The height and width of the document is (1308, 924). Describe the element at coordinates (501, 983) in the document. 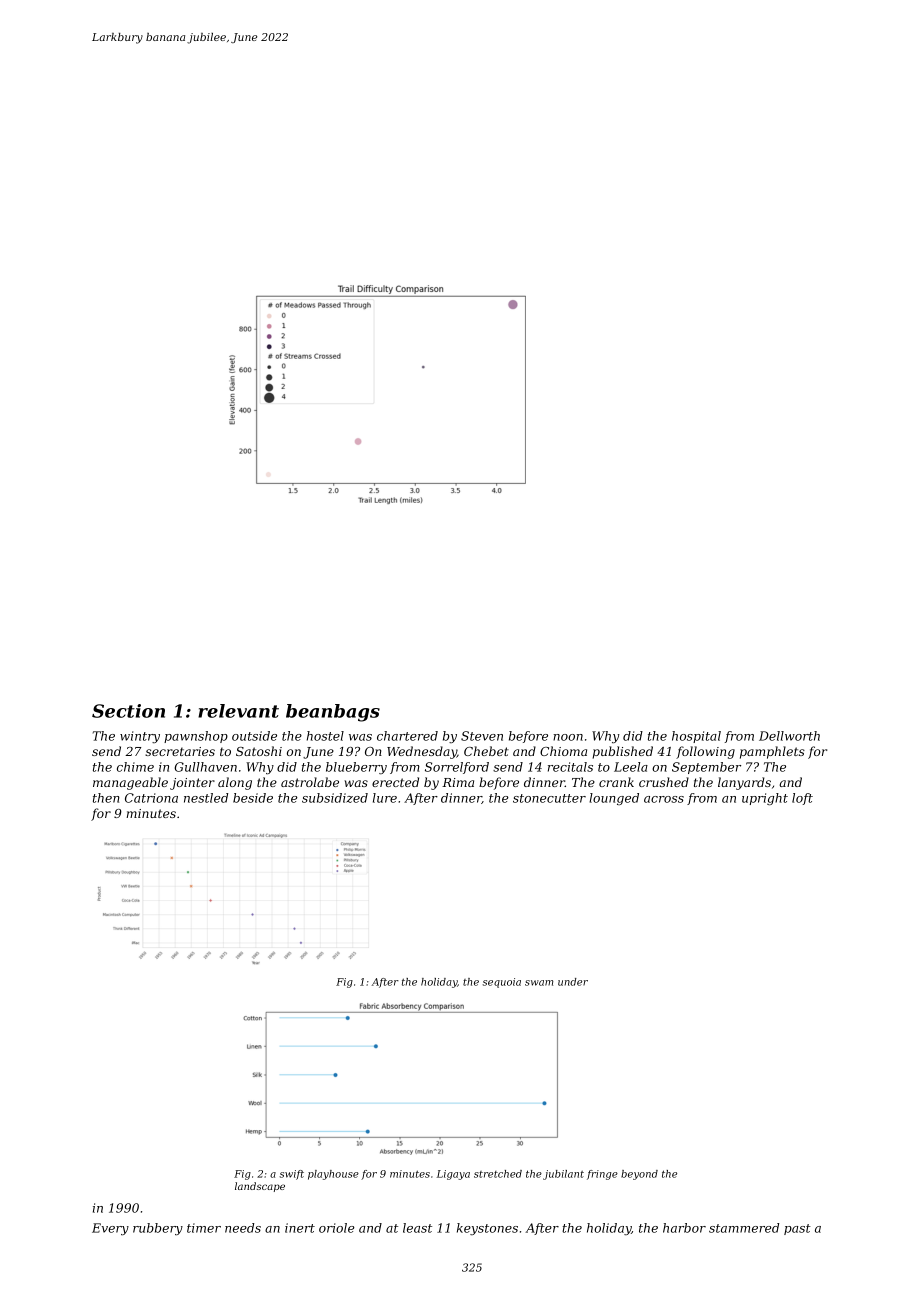

I see `sequoia` at that location.
